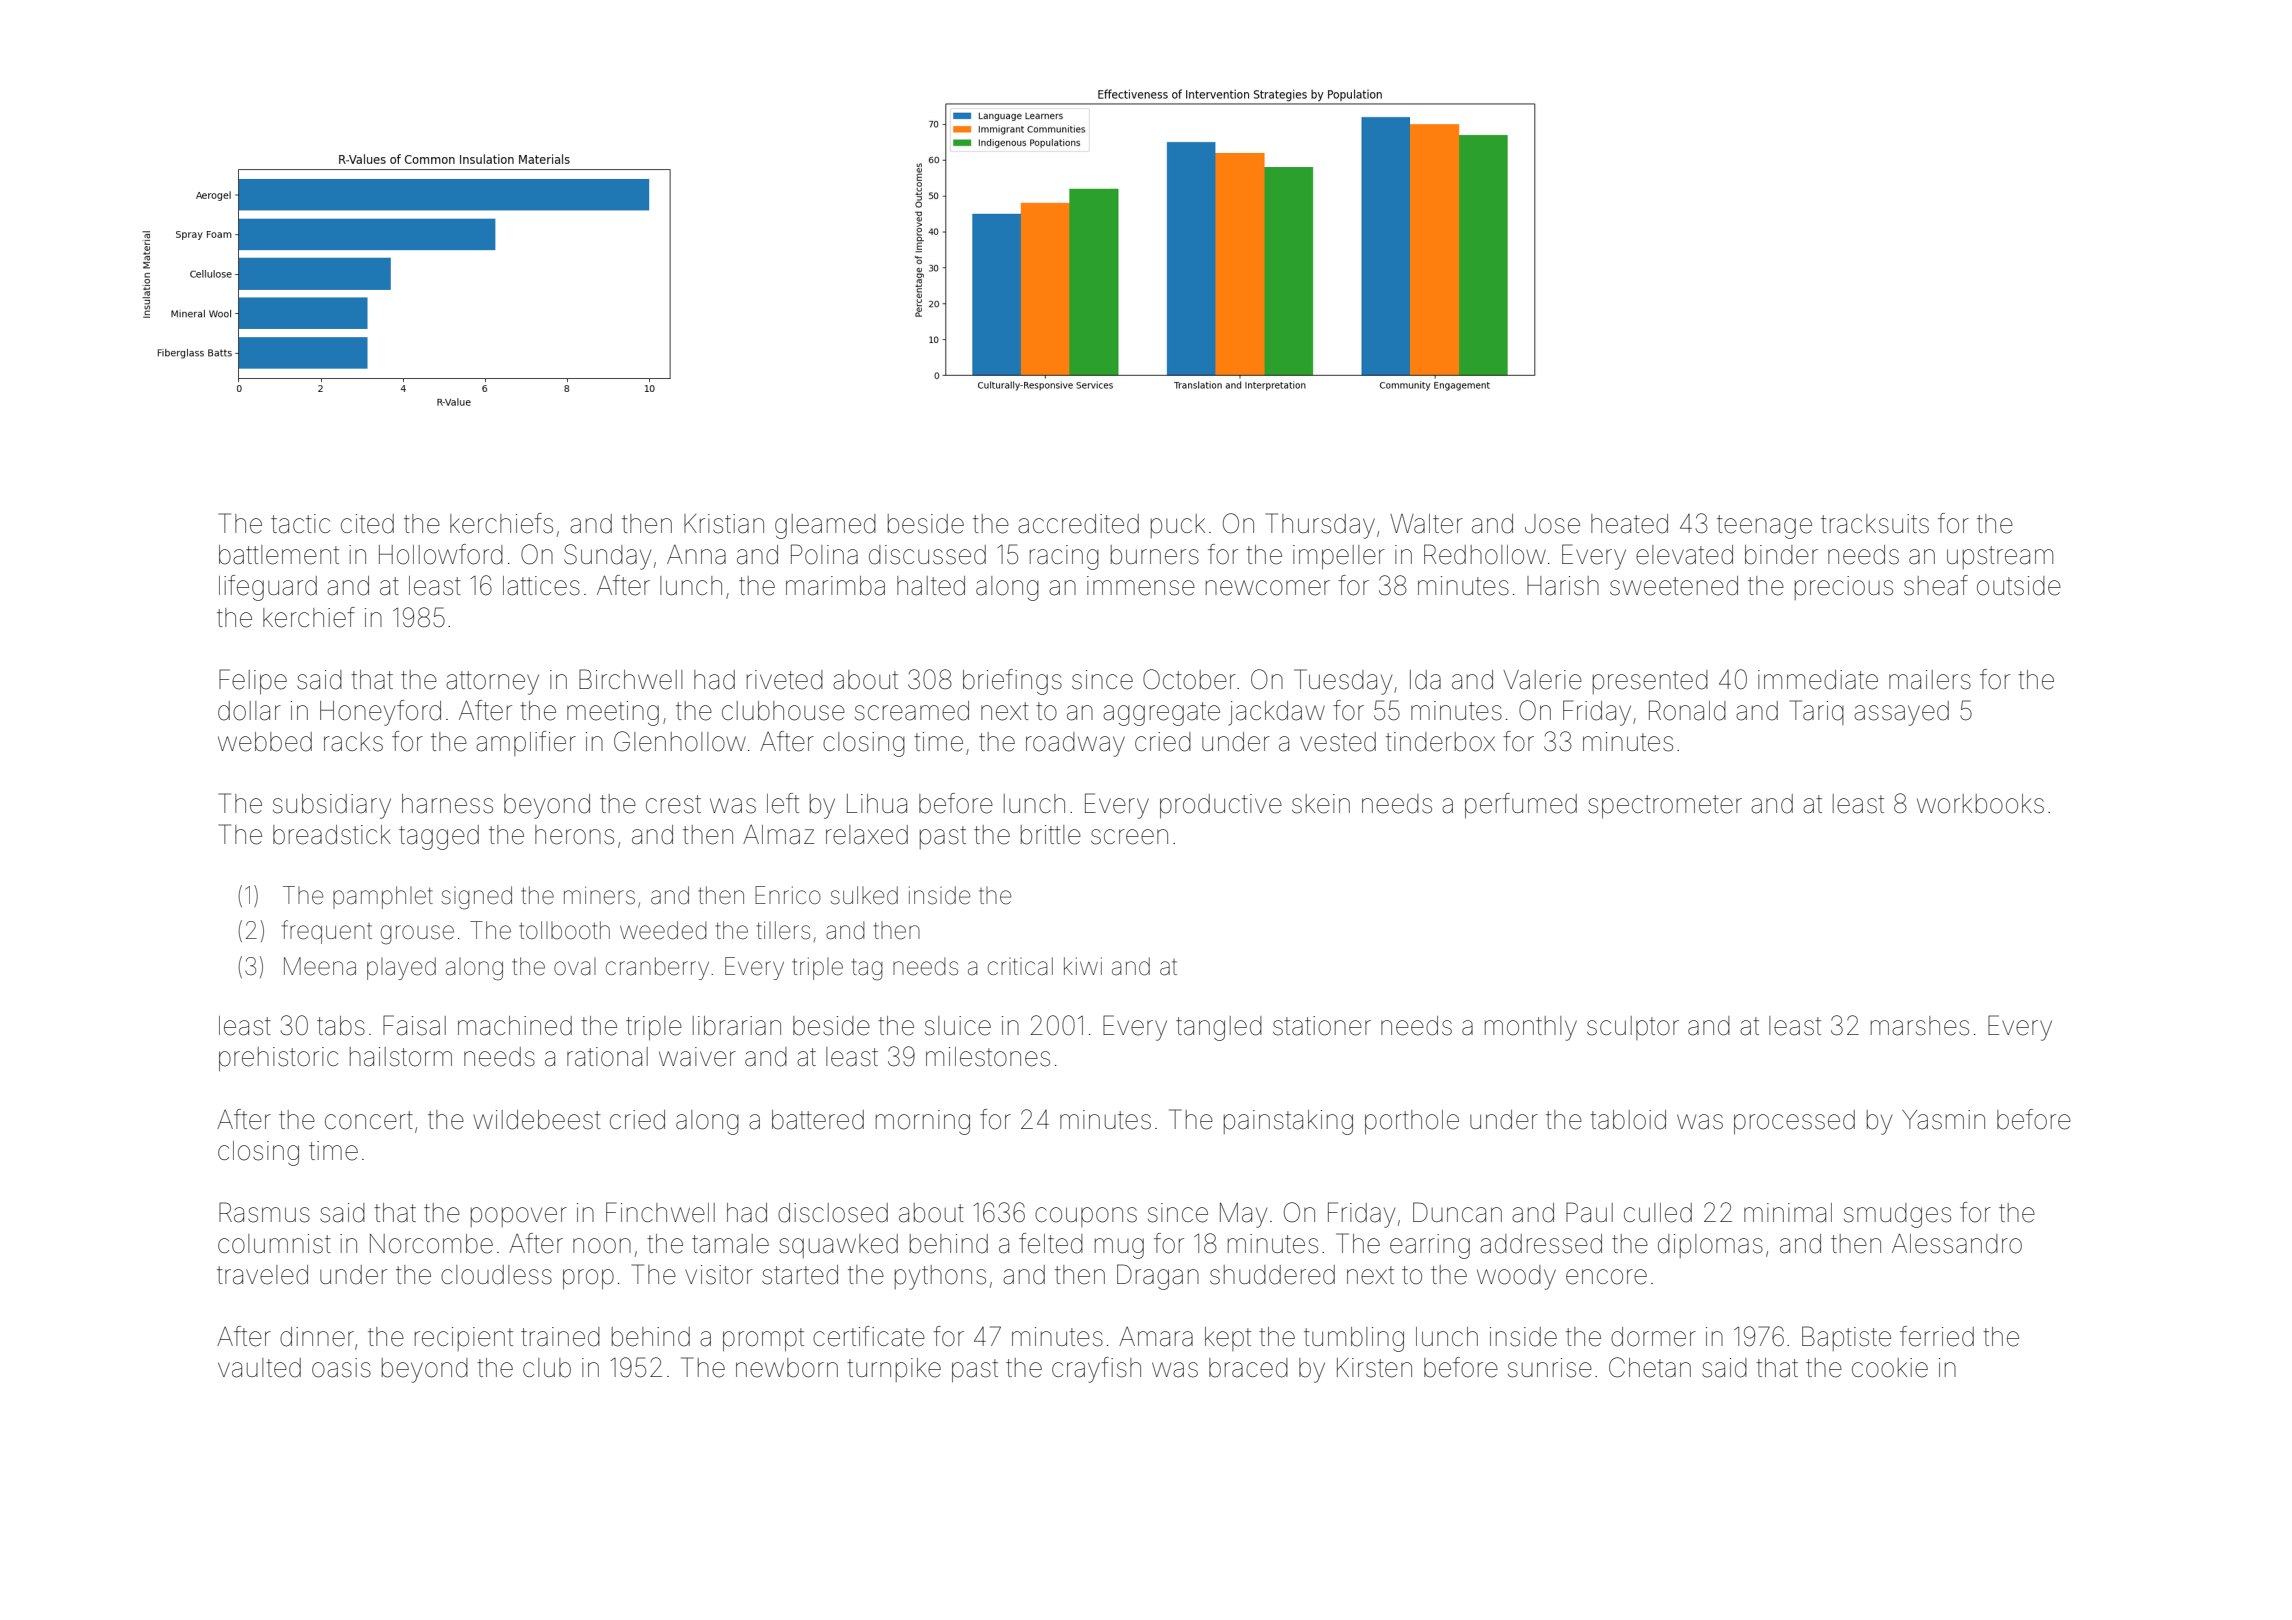 The width and height of the screenshot is (2292, 1620). I want to click on sluice, so click(958, 1026).
